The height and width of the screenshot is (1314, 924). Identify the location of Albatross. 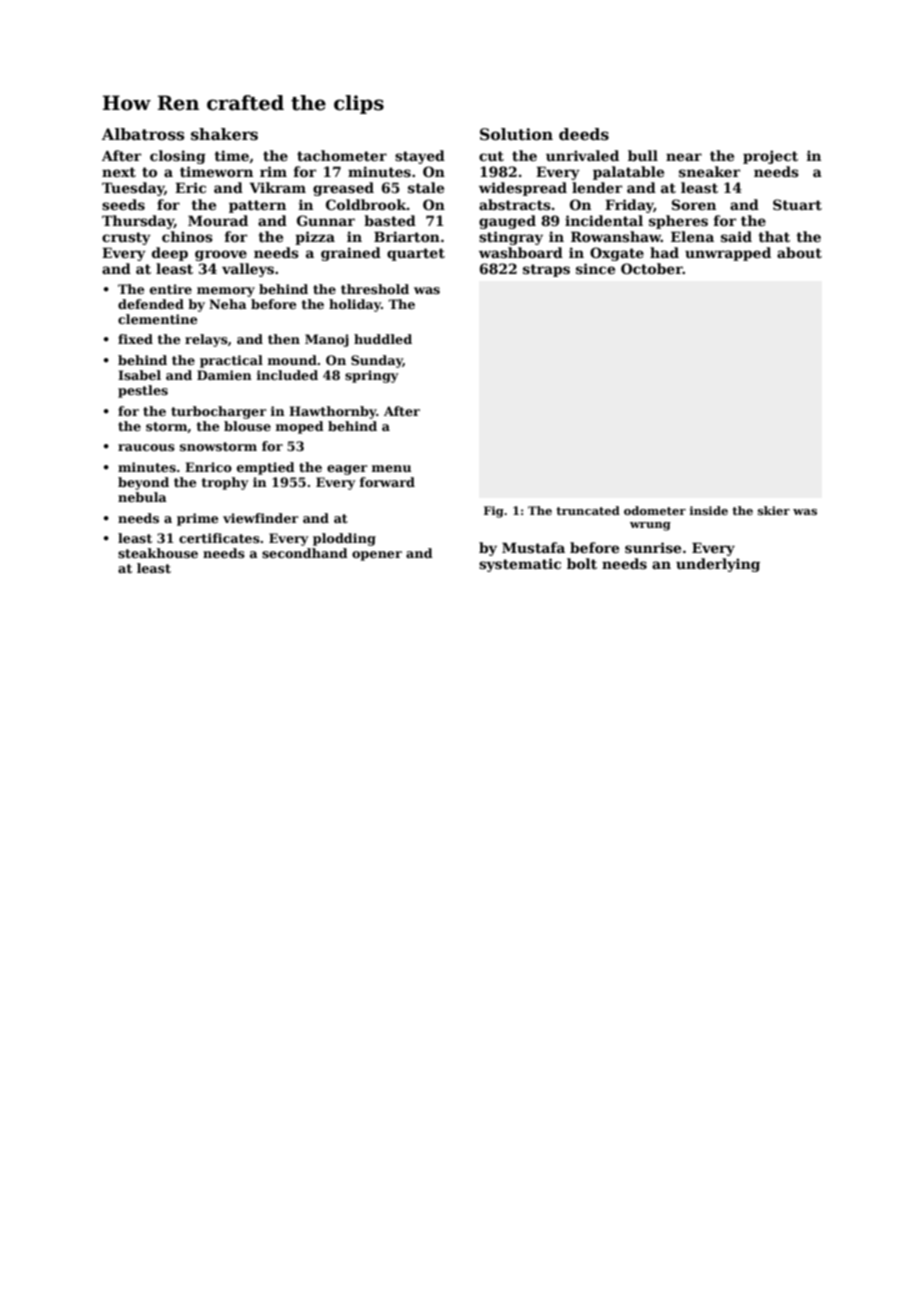
(143, 134).
